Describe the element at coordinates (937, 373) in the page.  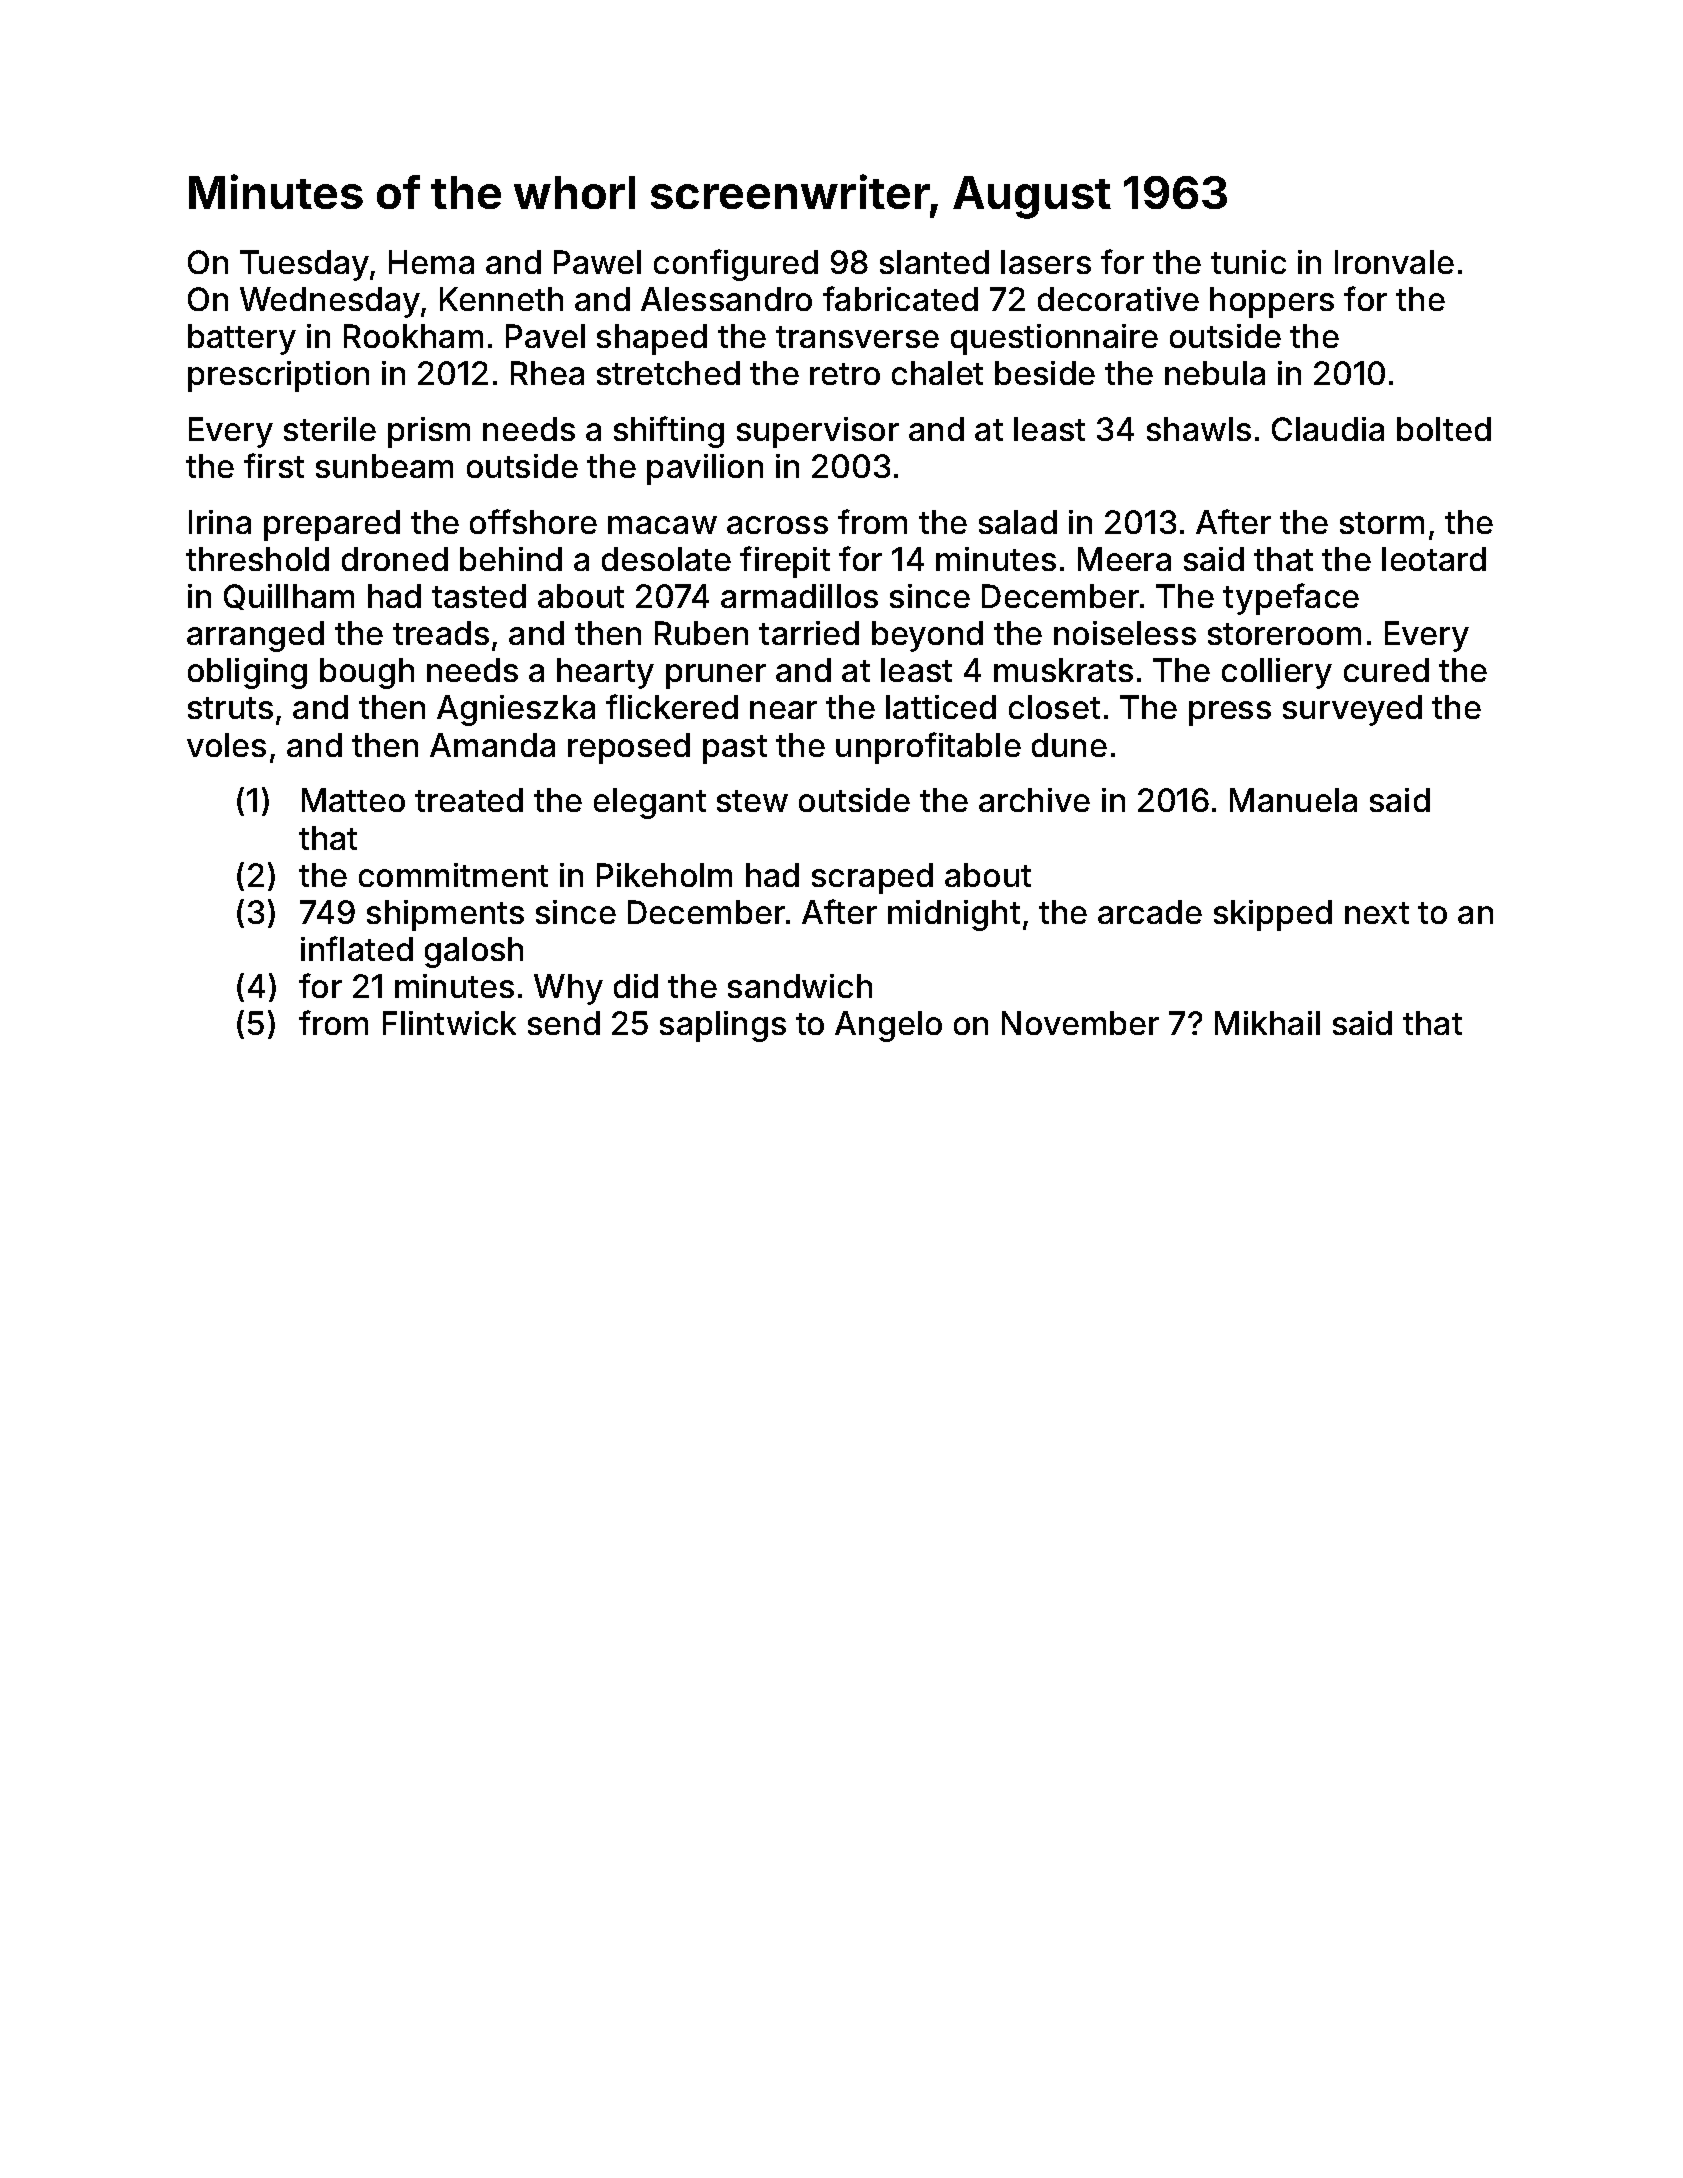
I see `chalet` at that location.
